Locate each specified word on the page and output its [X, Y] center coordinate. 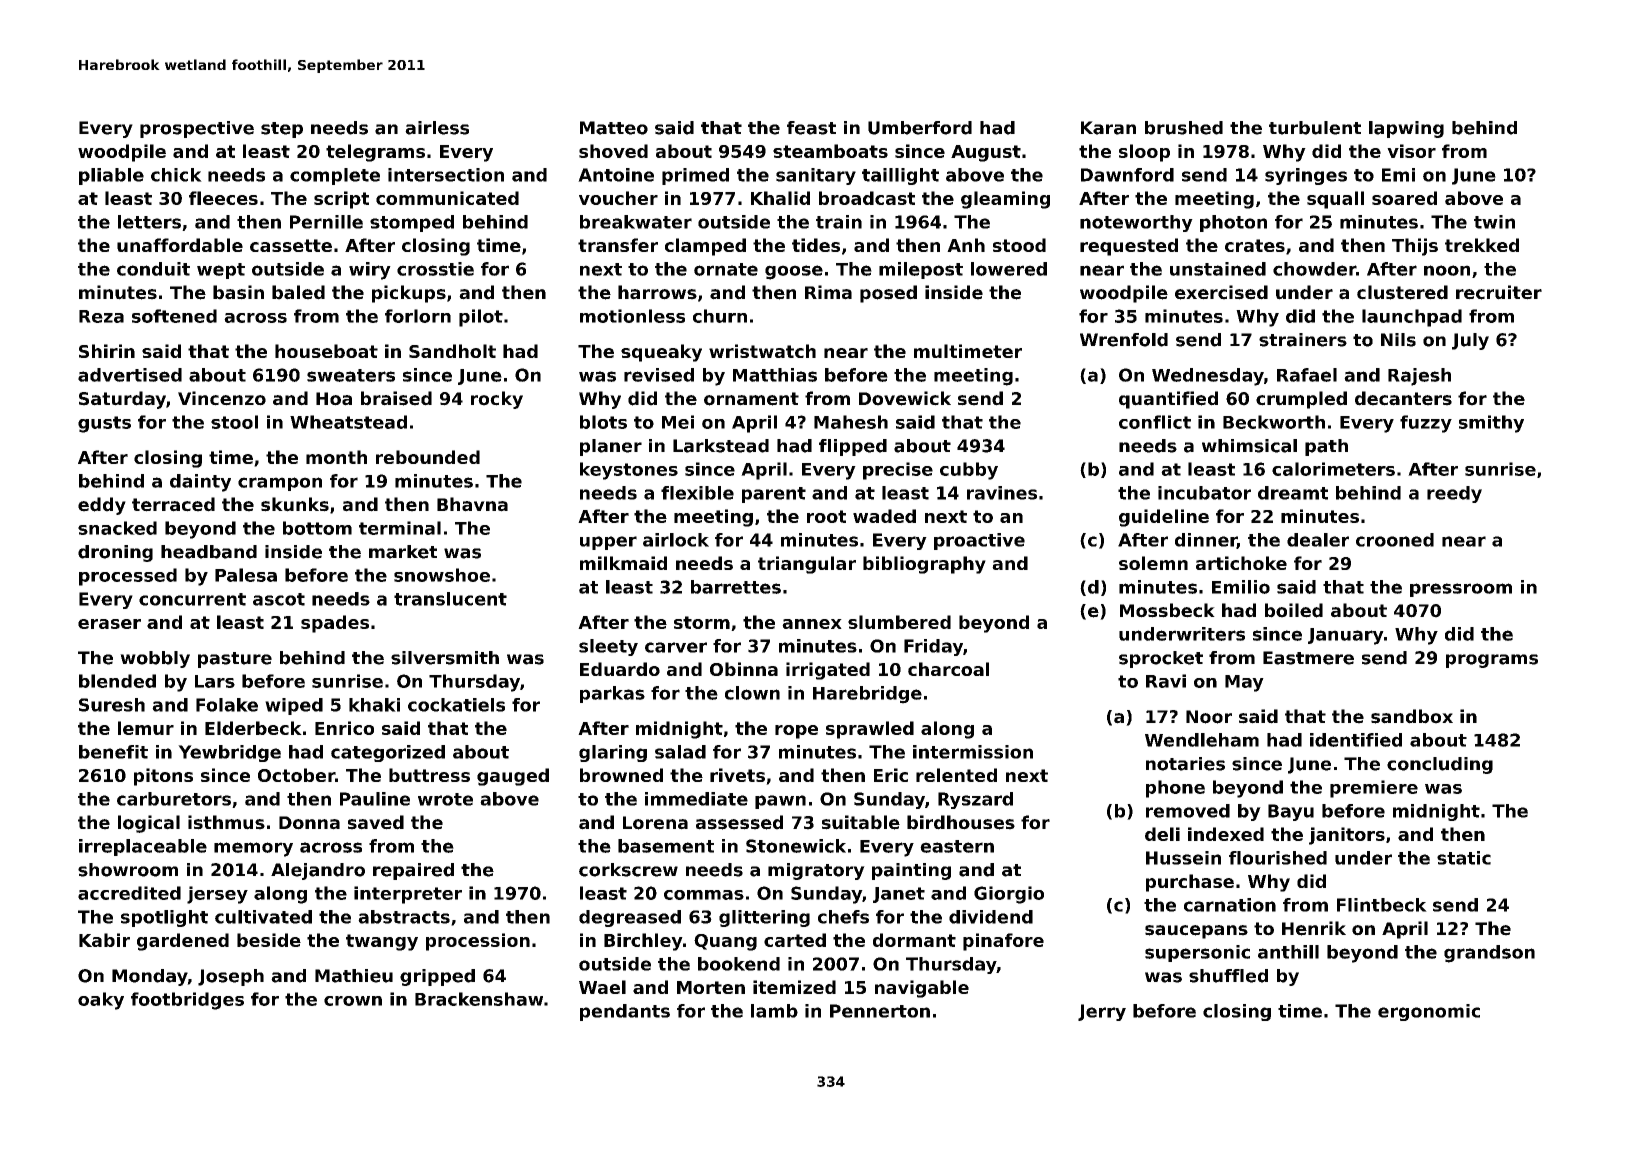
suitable [861, 822]
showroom [128, 870]
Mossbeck [1167, 610]
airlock [676, 540]
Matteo [614, 128]
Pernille [326, 222]
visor [1411, 151]
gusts [104, 424]
